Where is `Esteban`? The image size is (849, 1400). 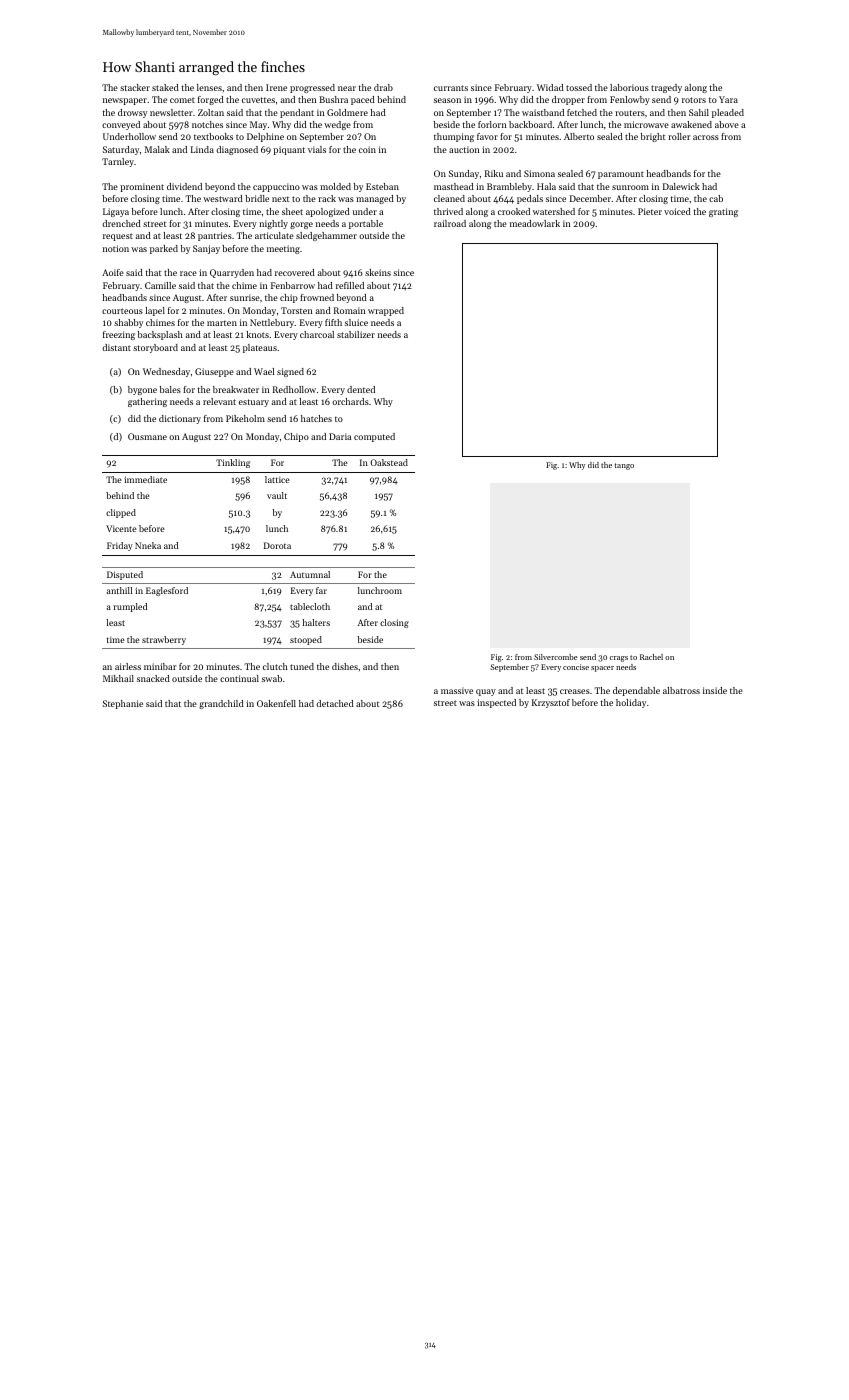 Esteban is located at coordinates (382, 186).
